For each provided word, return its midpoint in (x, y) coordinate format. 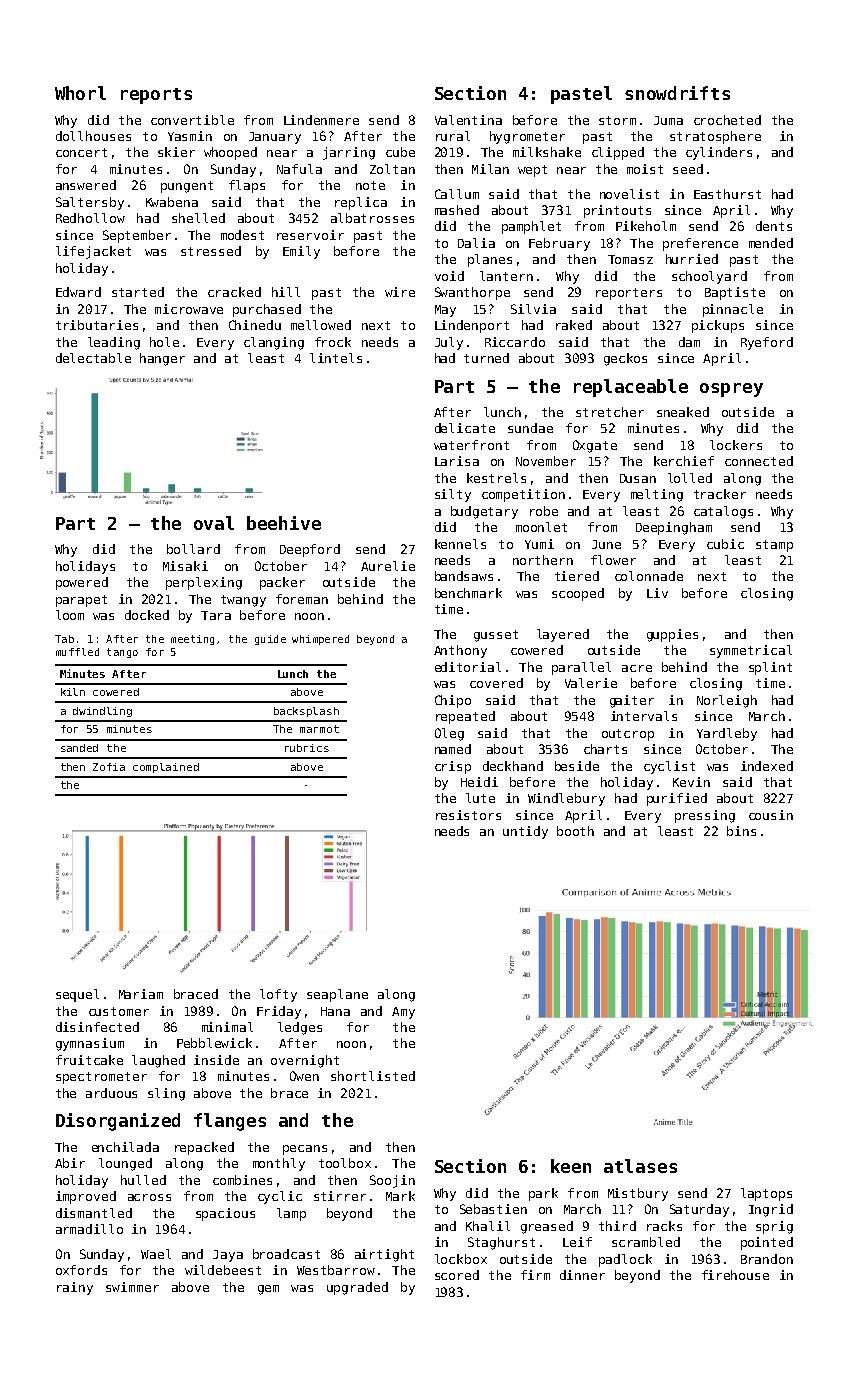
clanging (274, 343)
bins (741, 831)
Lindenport (472, 326)
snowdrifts (677, 93)
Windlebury (566, 799)
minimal (227, 1027)
